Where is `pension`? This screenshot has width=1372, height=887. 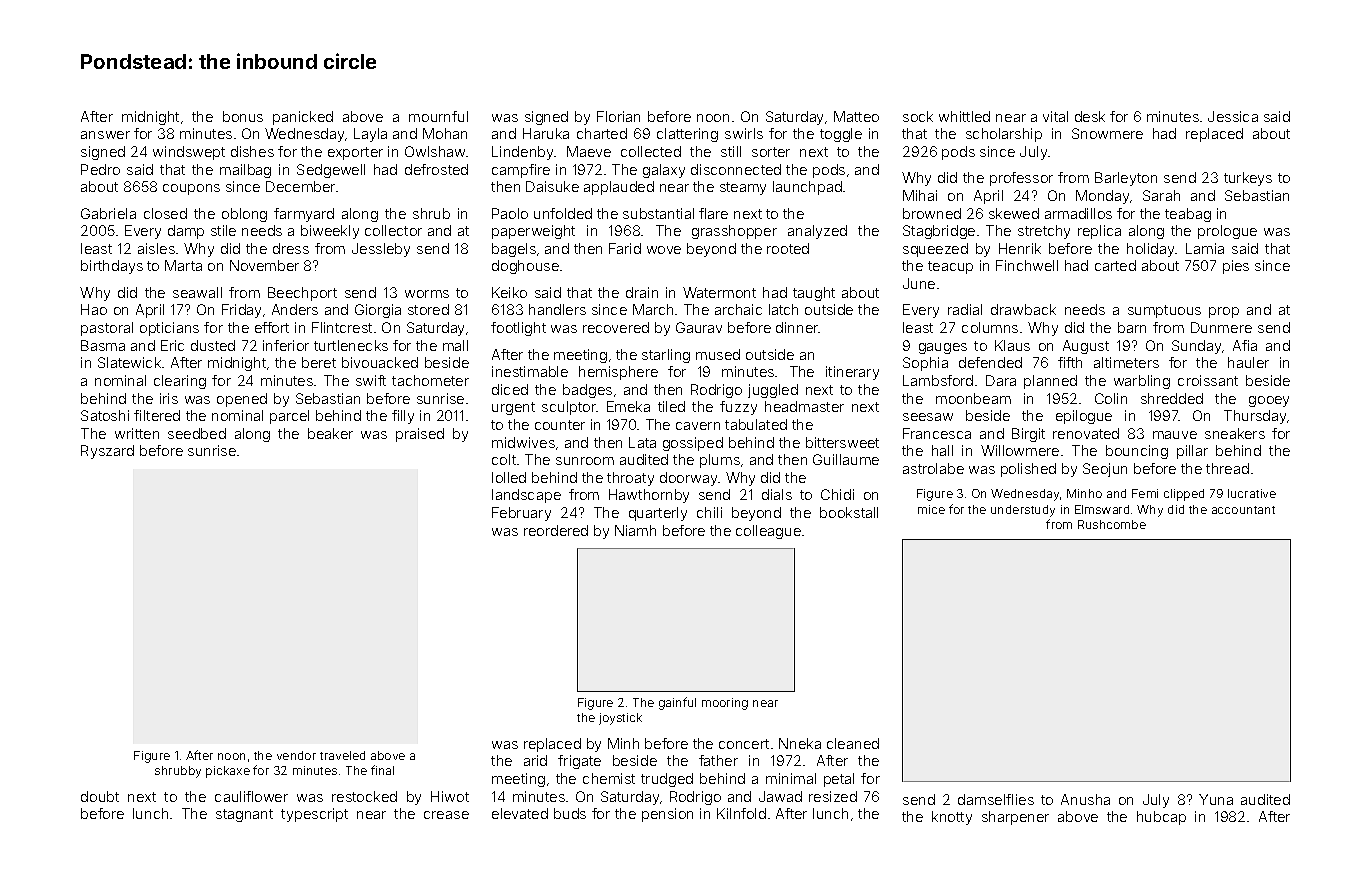
pension is located at coordinates (667, 815).
